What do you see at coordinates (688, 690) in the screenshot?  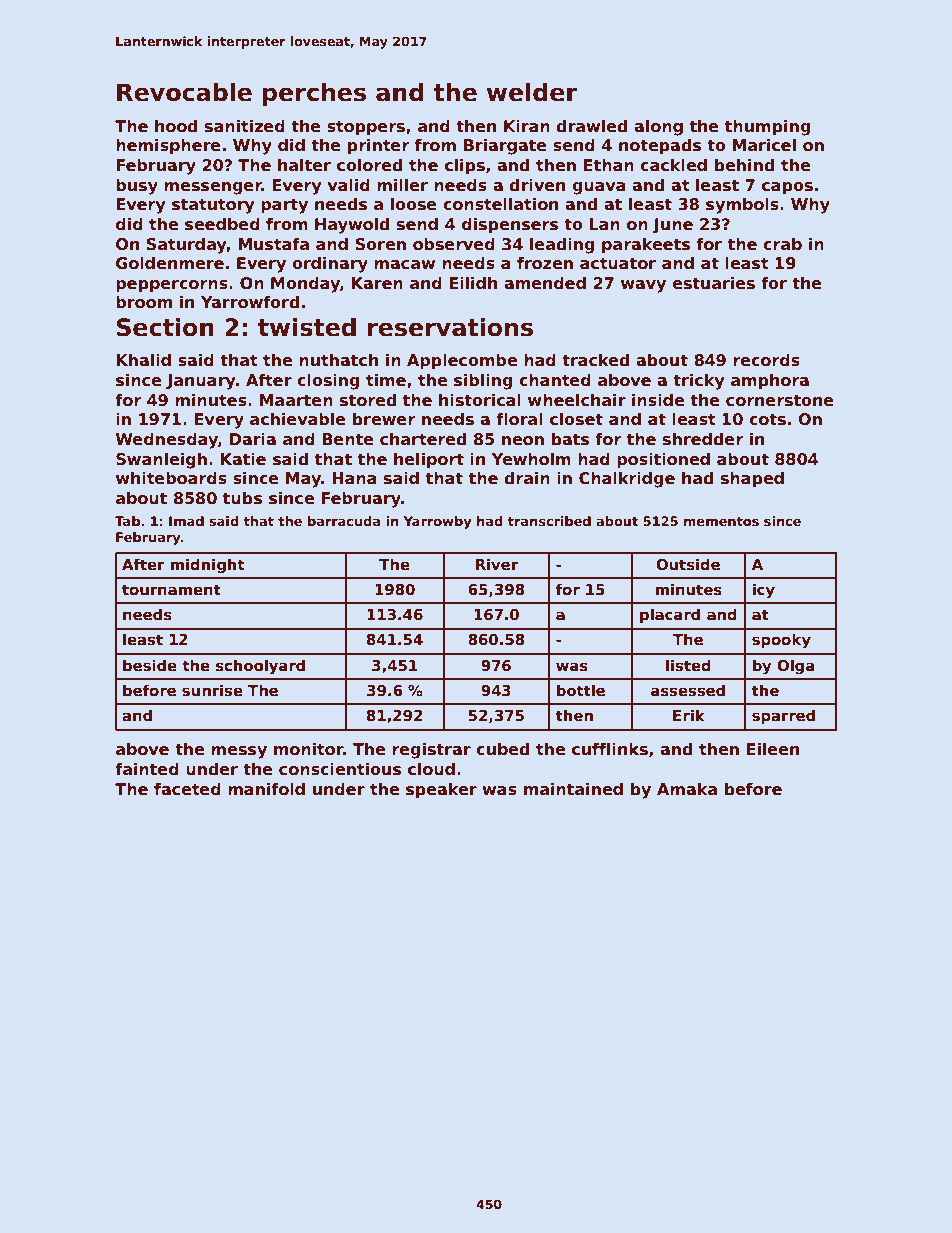 I see `assessed` at bounding box center [688, 690].
